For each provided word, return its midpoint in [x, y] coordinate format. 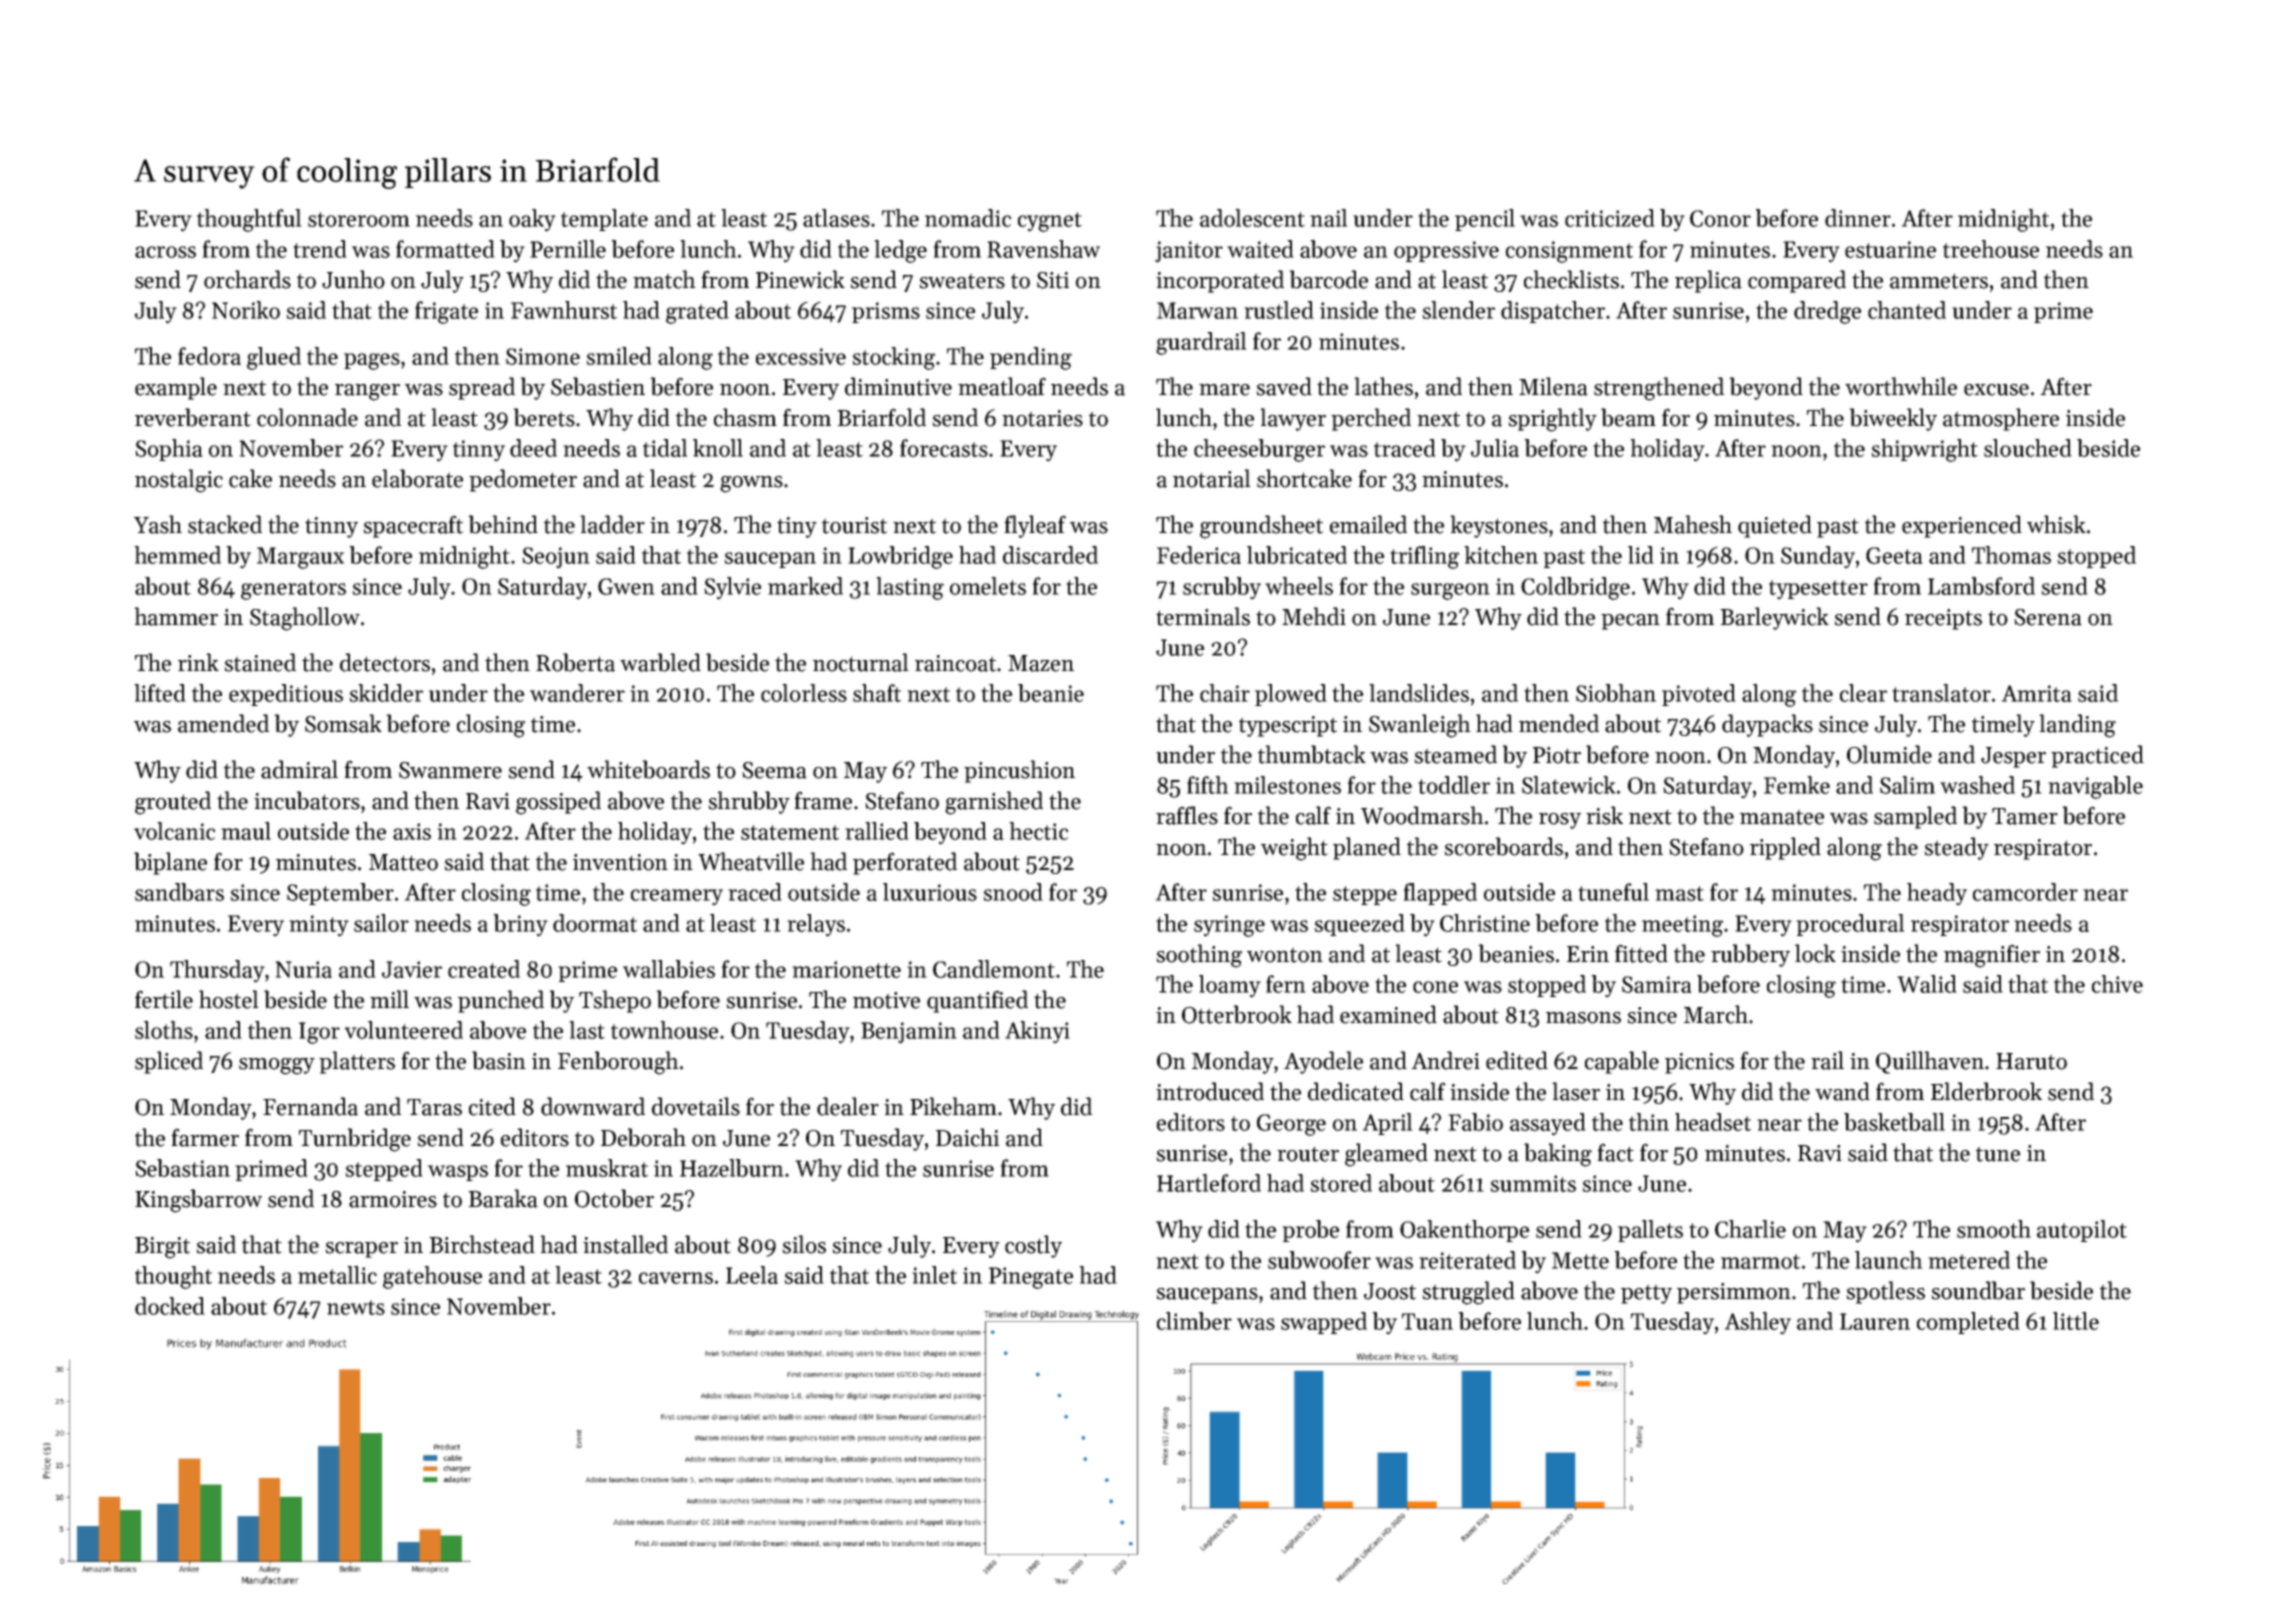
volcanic [174, 831]
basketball [1894, 1122]
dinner [1858, 218]
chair [1225, 693]
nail [1329, 218]
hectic [1038, 831]
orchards [247, 279]
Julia [1495, 448]
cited [492, 1106]
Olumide [1889, 754]
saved [1284, 386]
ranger [367, 392]
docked [170, 1306]
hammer [176, 616]
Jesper [2013, 757]
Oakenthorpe [1464, 1231]
